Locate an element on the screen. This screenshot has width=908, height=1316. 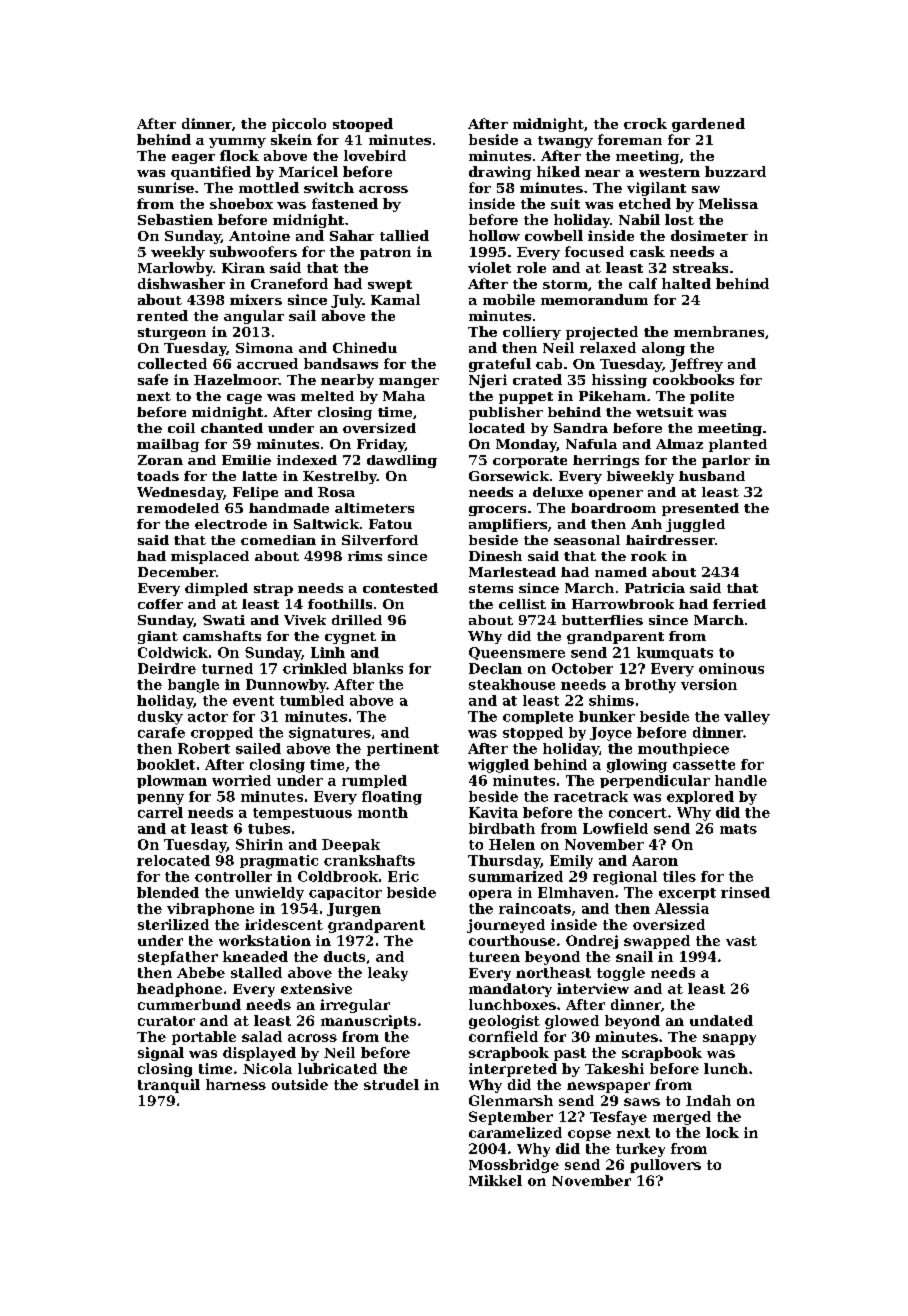
tranquil is located at coordinates (169, 1086).
